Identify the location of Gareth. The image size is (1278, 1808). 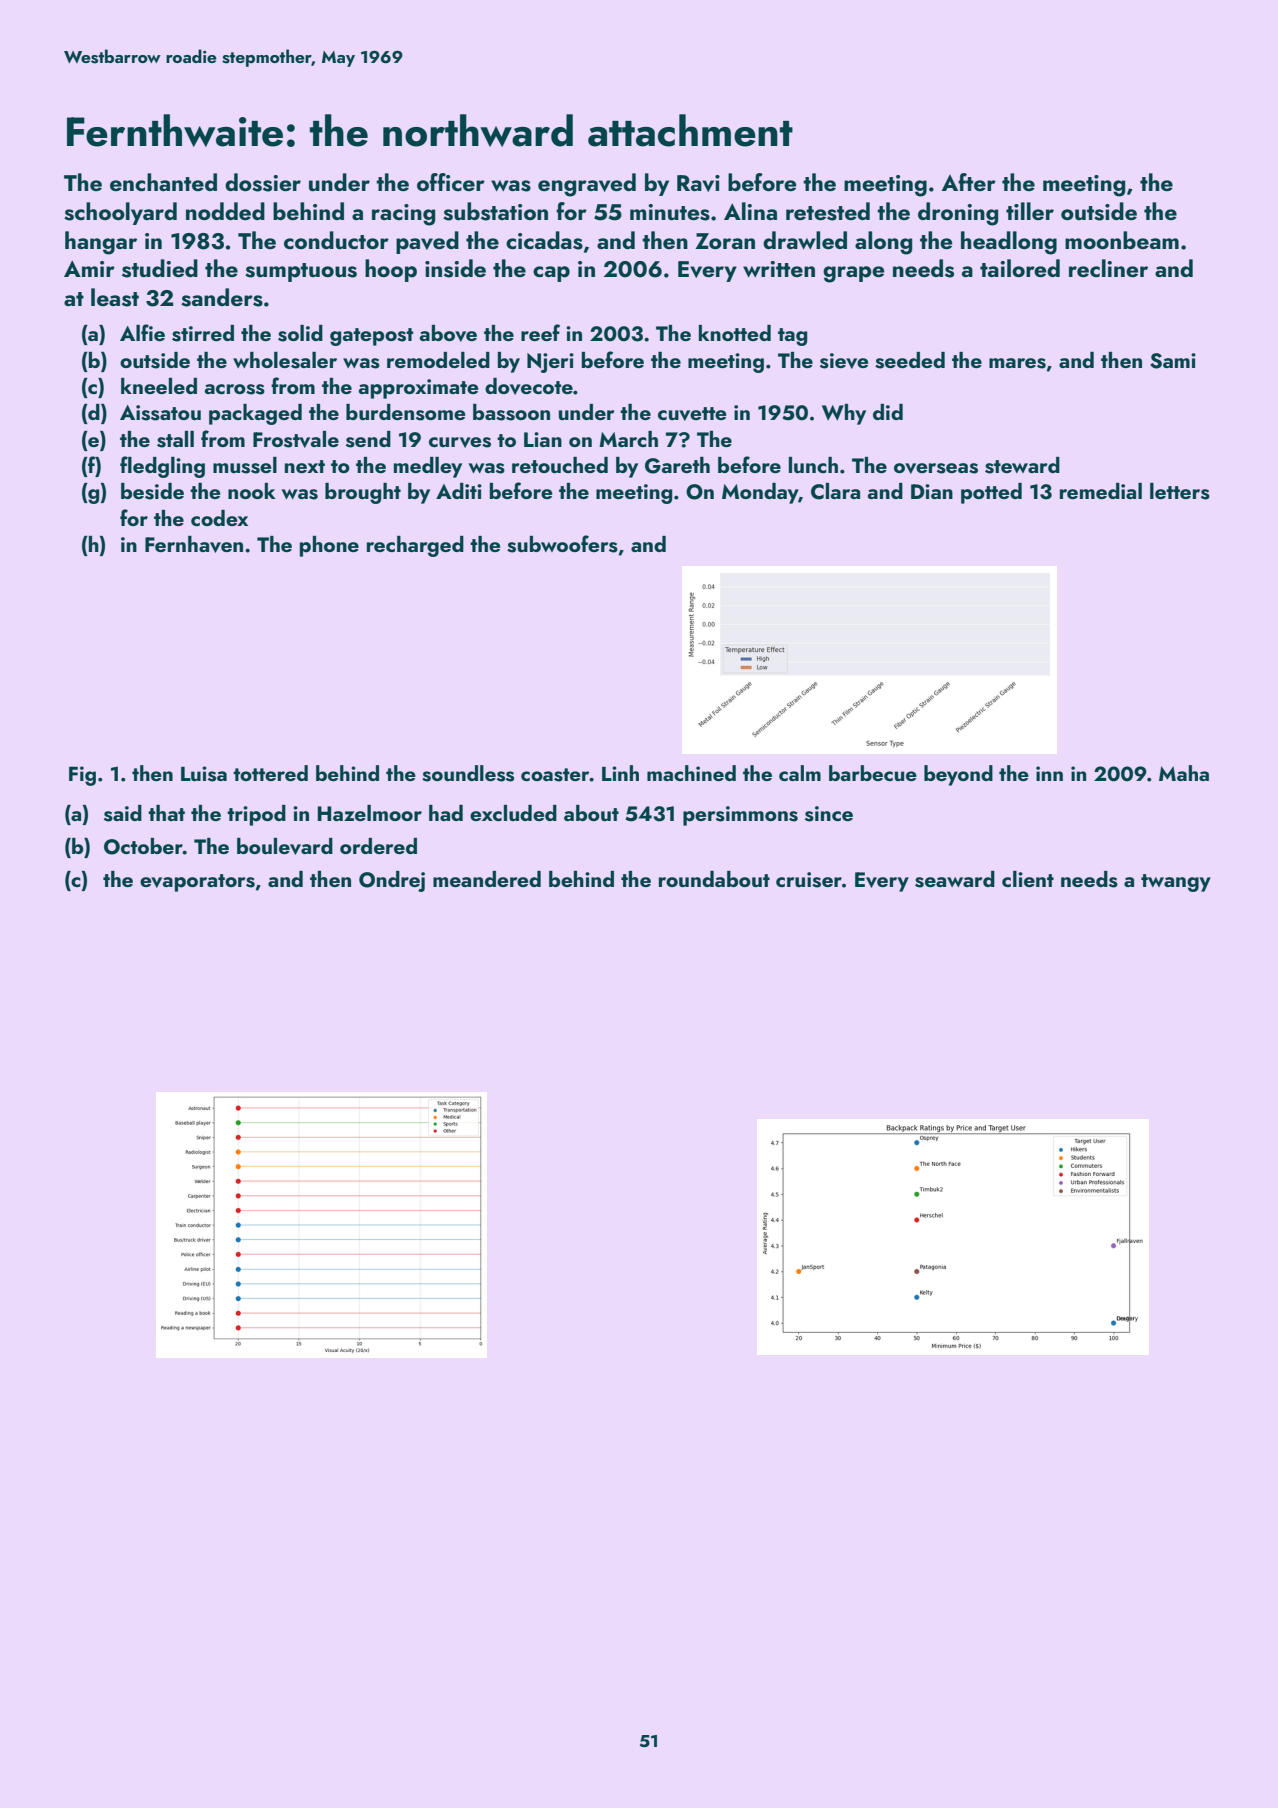
(677, 465).
